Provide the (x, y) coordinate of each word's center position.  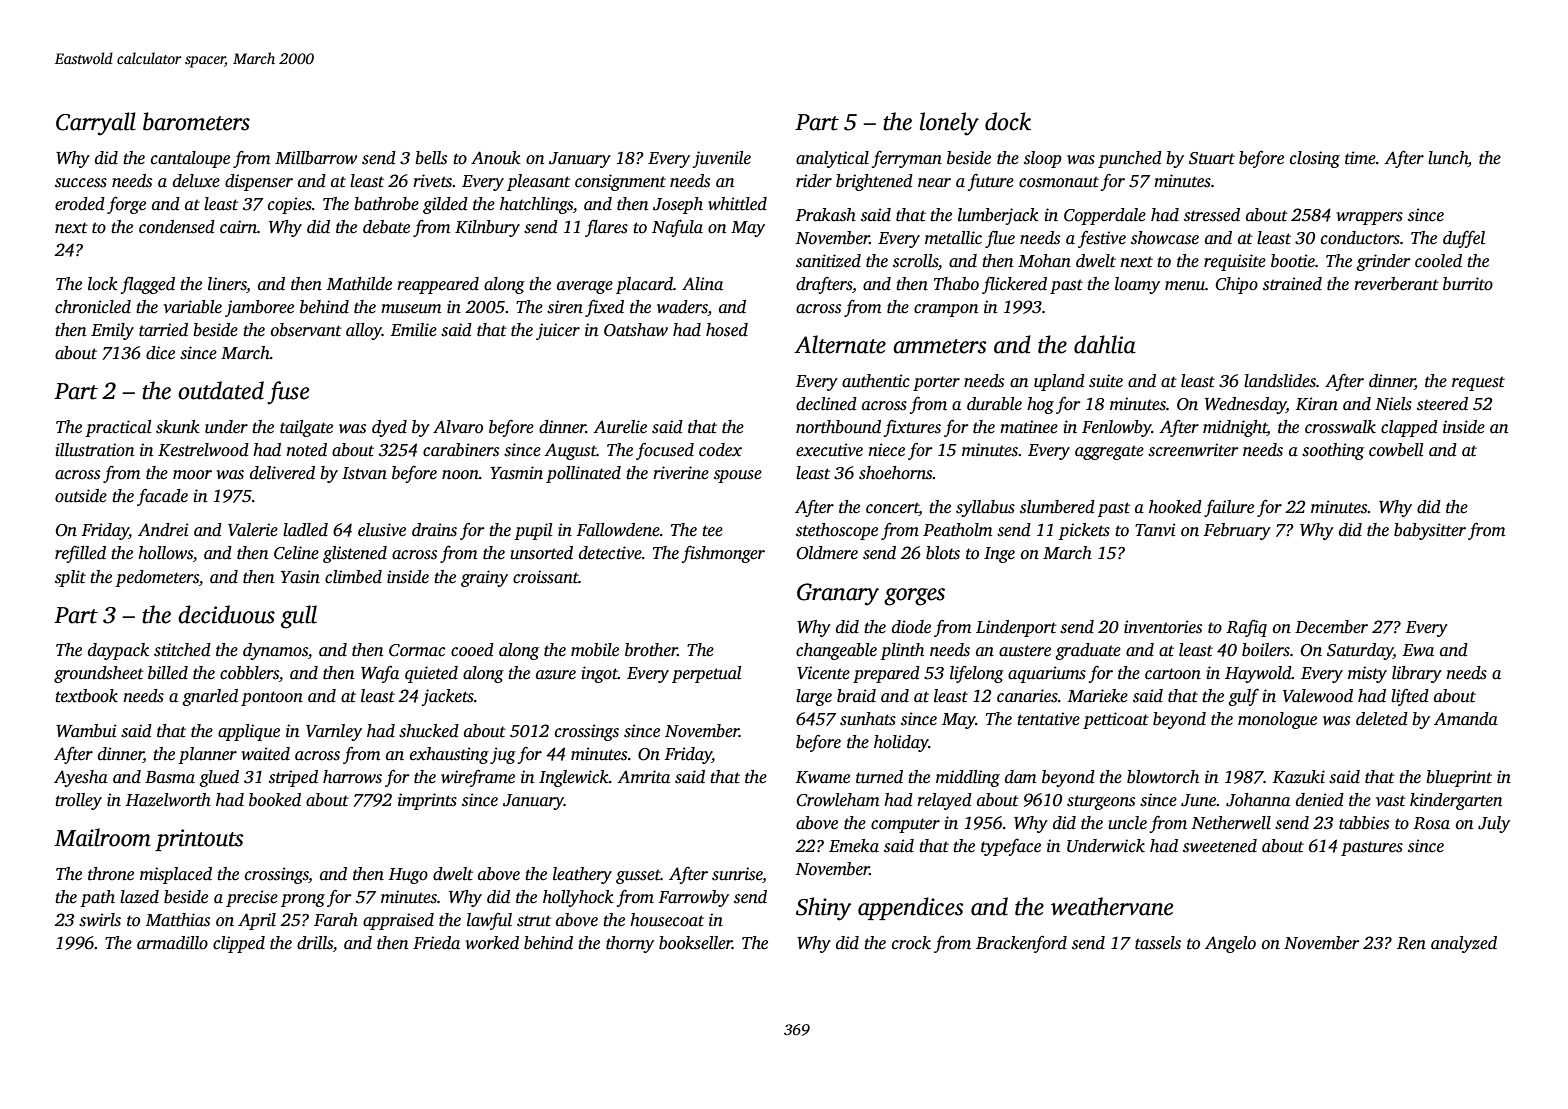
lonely (949, 124)
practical (118, 428)
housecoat (667, 920)
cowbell (1396, 450)
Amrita (643, 777)
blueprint (1459, 778)
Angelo (1230, 944)
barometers (196, 121)
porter (936, 383)
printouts (199, 840)
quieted (431, 674)
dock (1008, 121)
